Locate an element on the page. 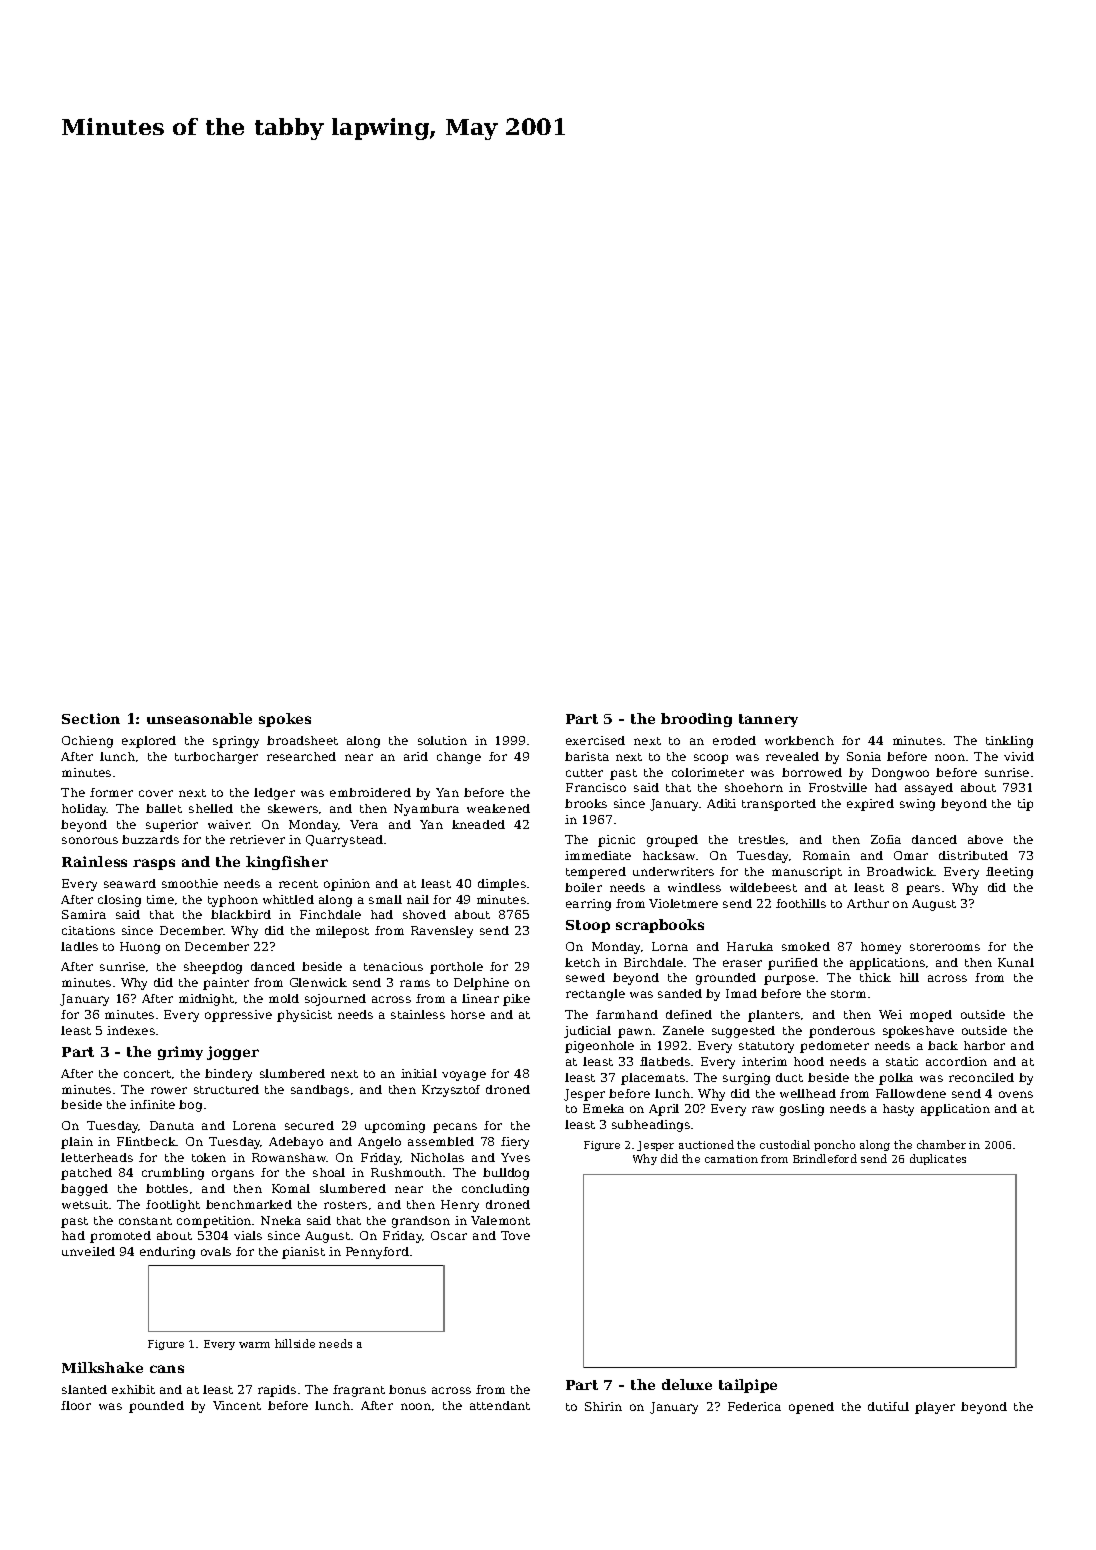  purified is located at coordinates (793, 964).
